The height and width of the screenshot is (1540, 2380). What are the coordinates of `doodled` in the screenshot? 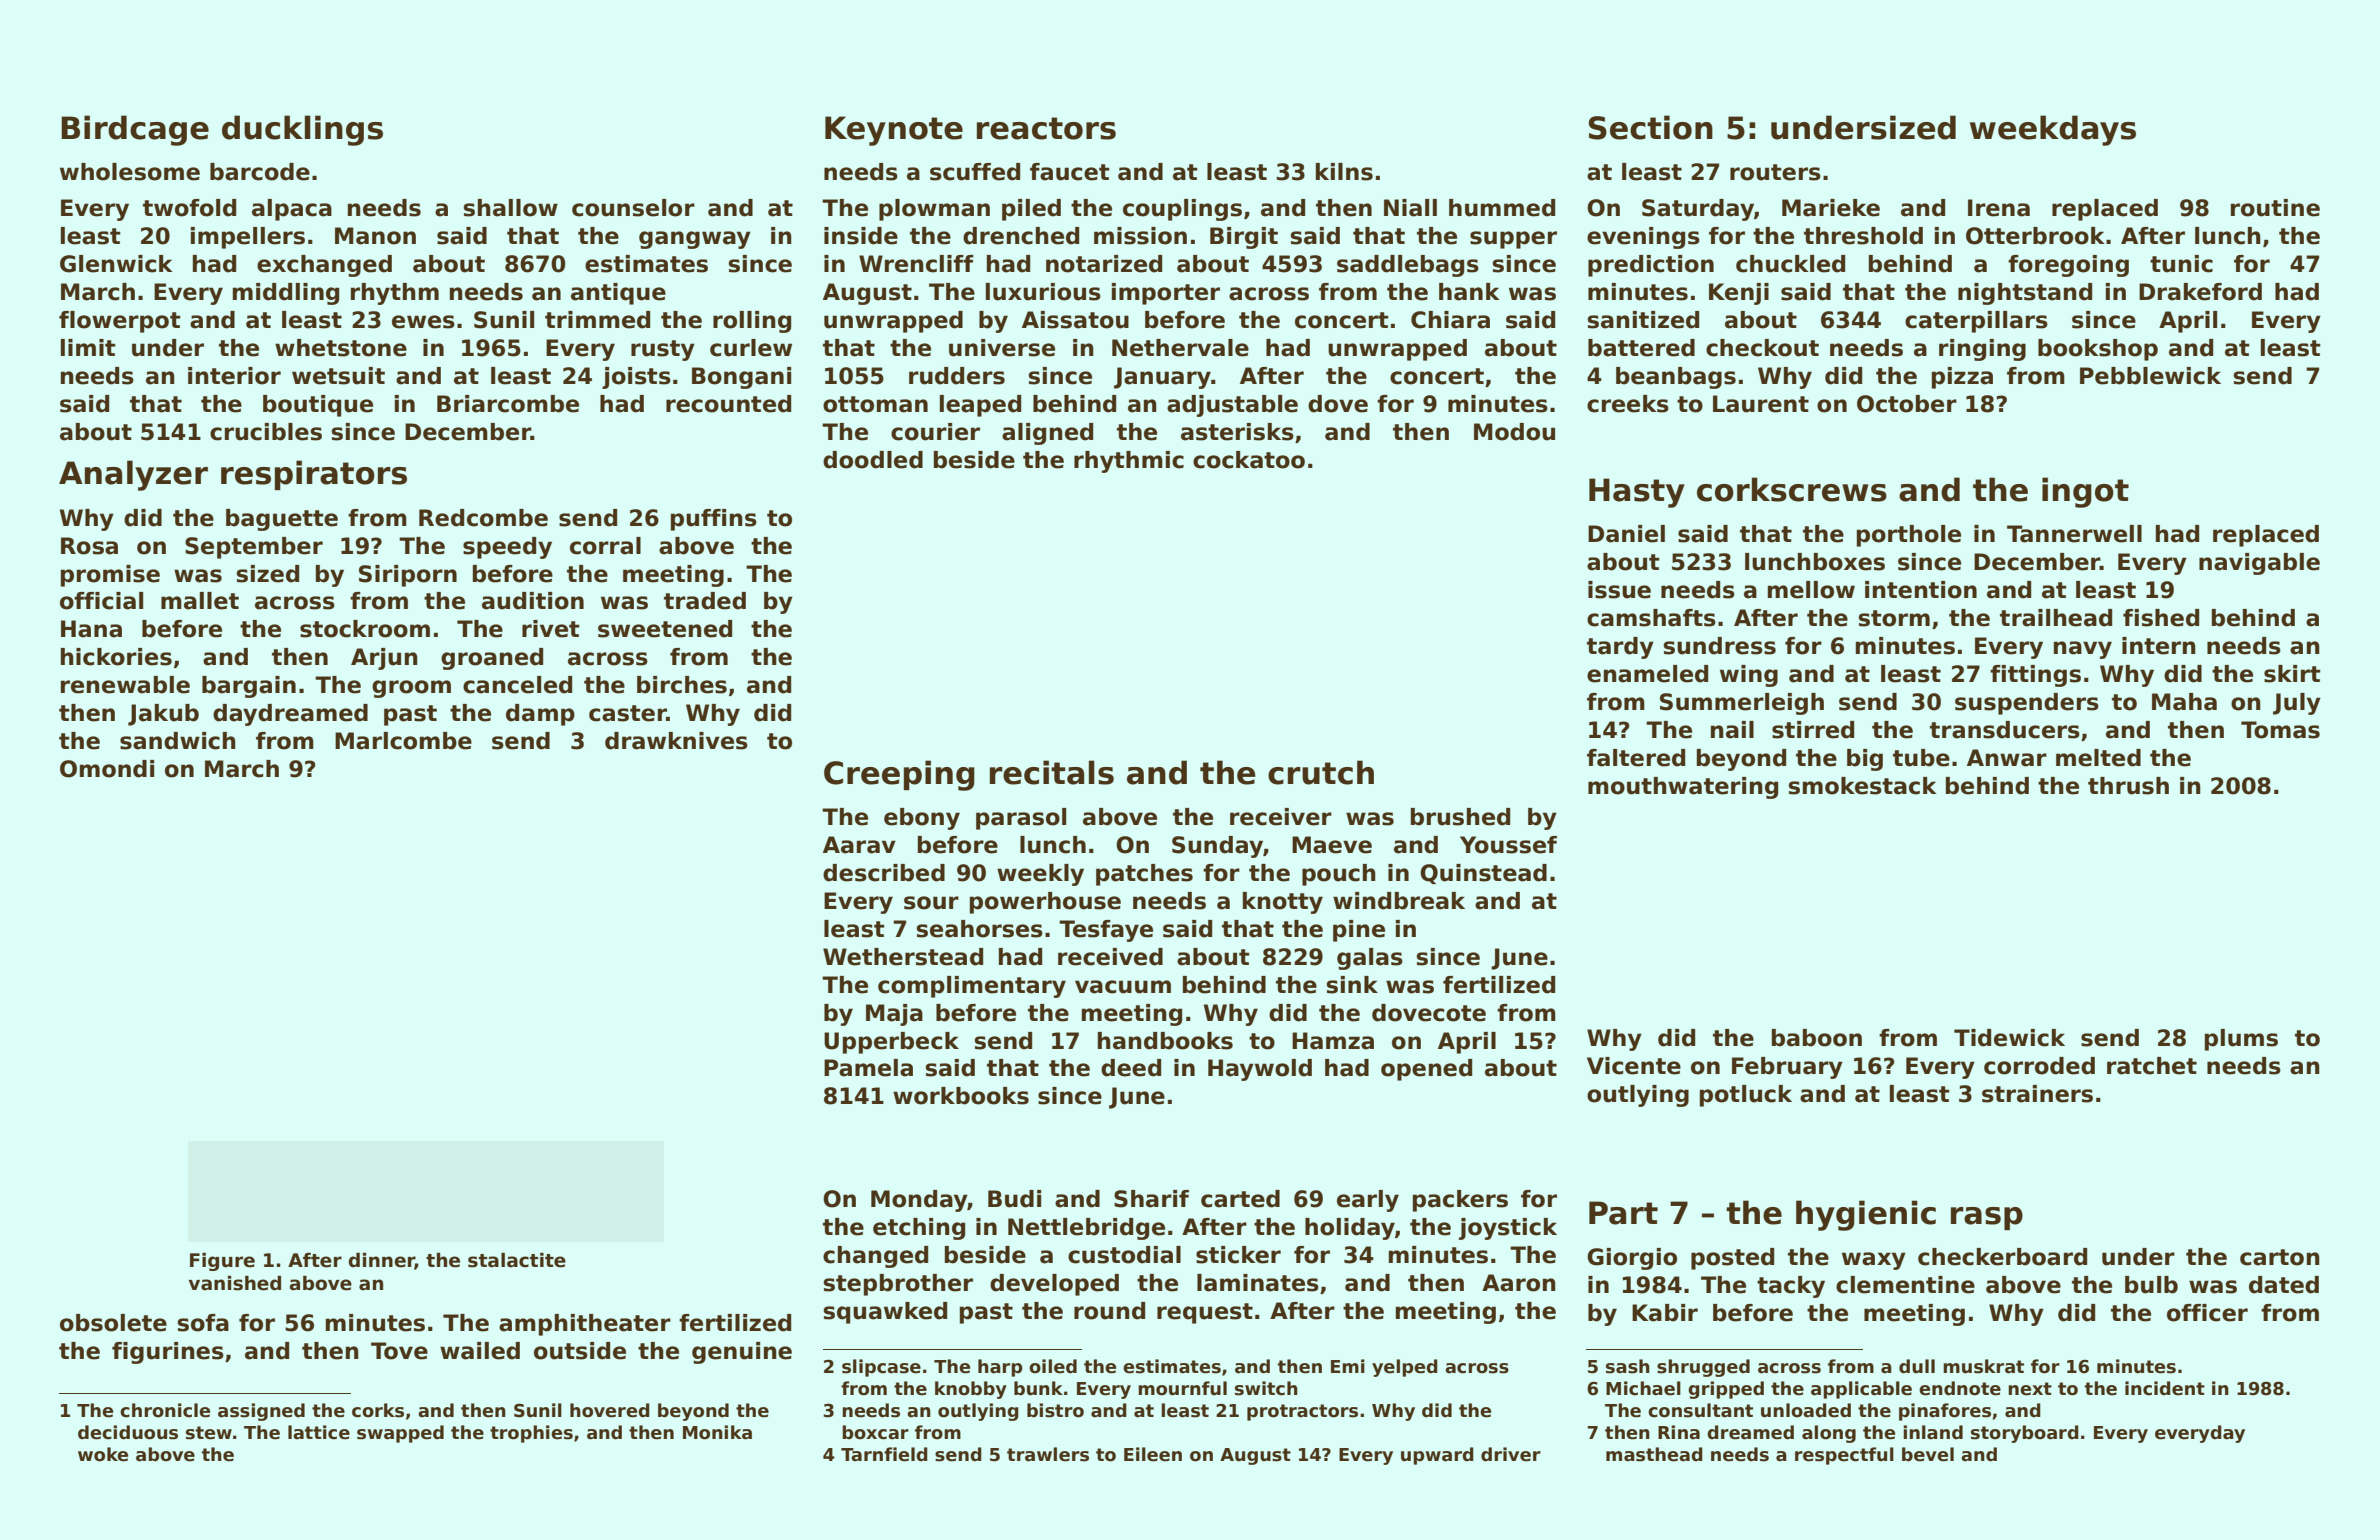 It's located at (873, 460).
